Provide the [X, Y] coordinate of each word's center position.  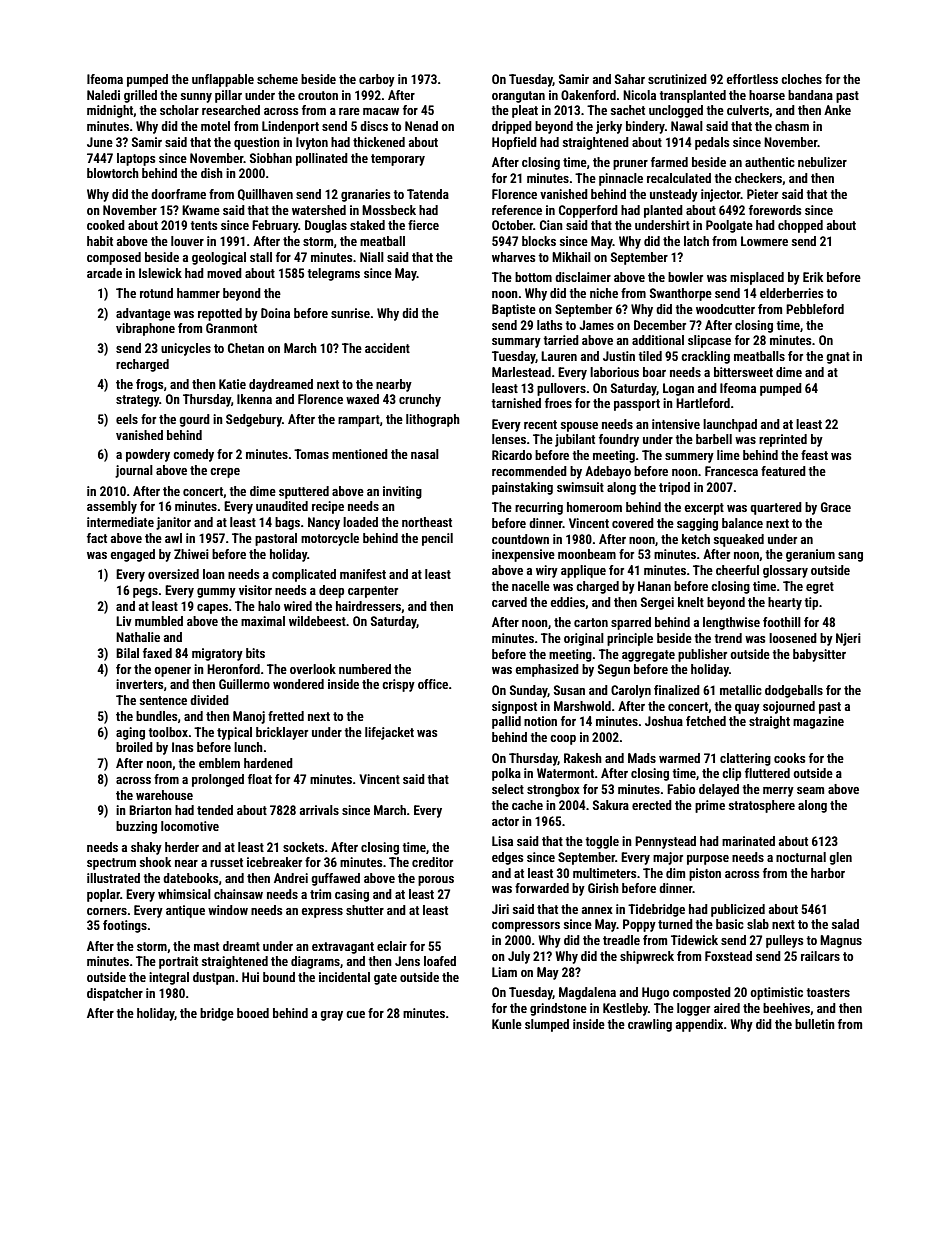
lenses [509, 439]
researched [231, 110]
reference [517, 210]
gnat [838, 358]
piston [705, 874]
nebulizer [822, 162]
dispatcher [115, 994]
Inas [182, 747]
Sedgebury [254, 420]
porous [436, 881]
